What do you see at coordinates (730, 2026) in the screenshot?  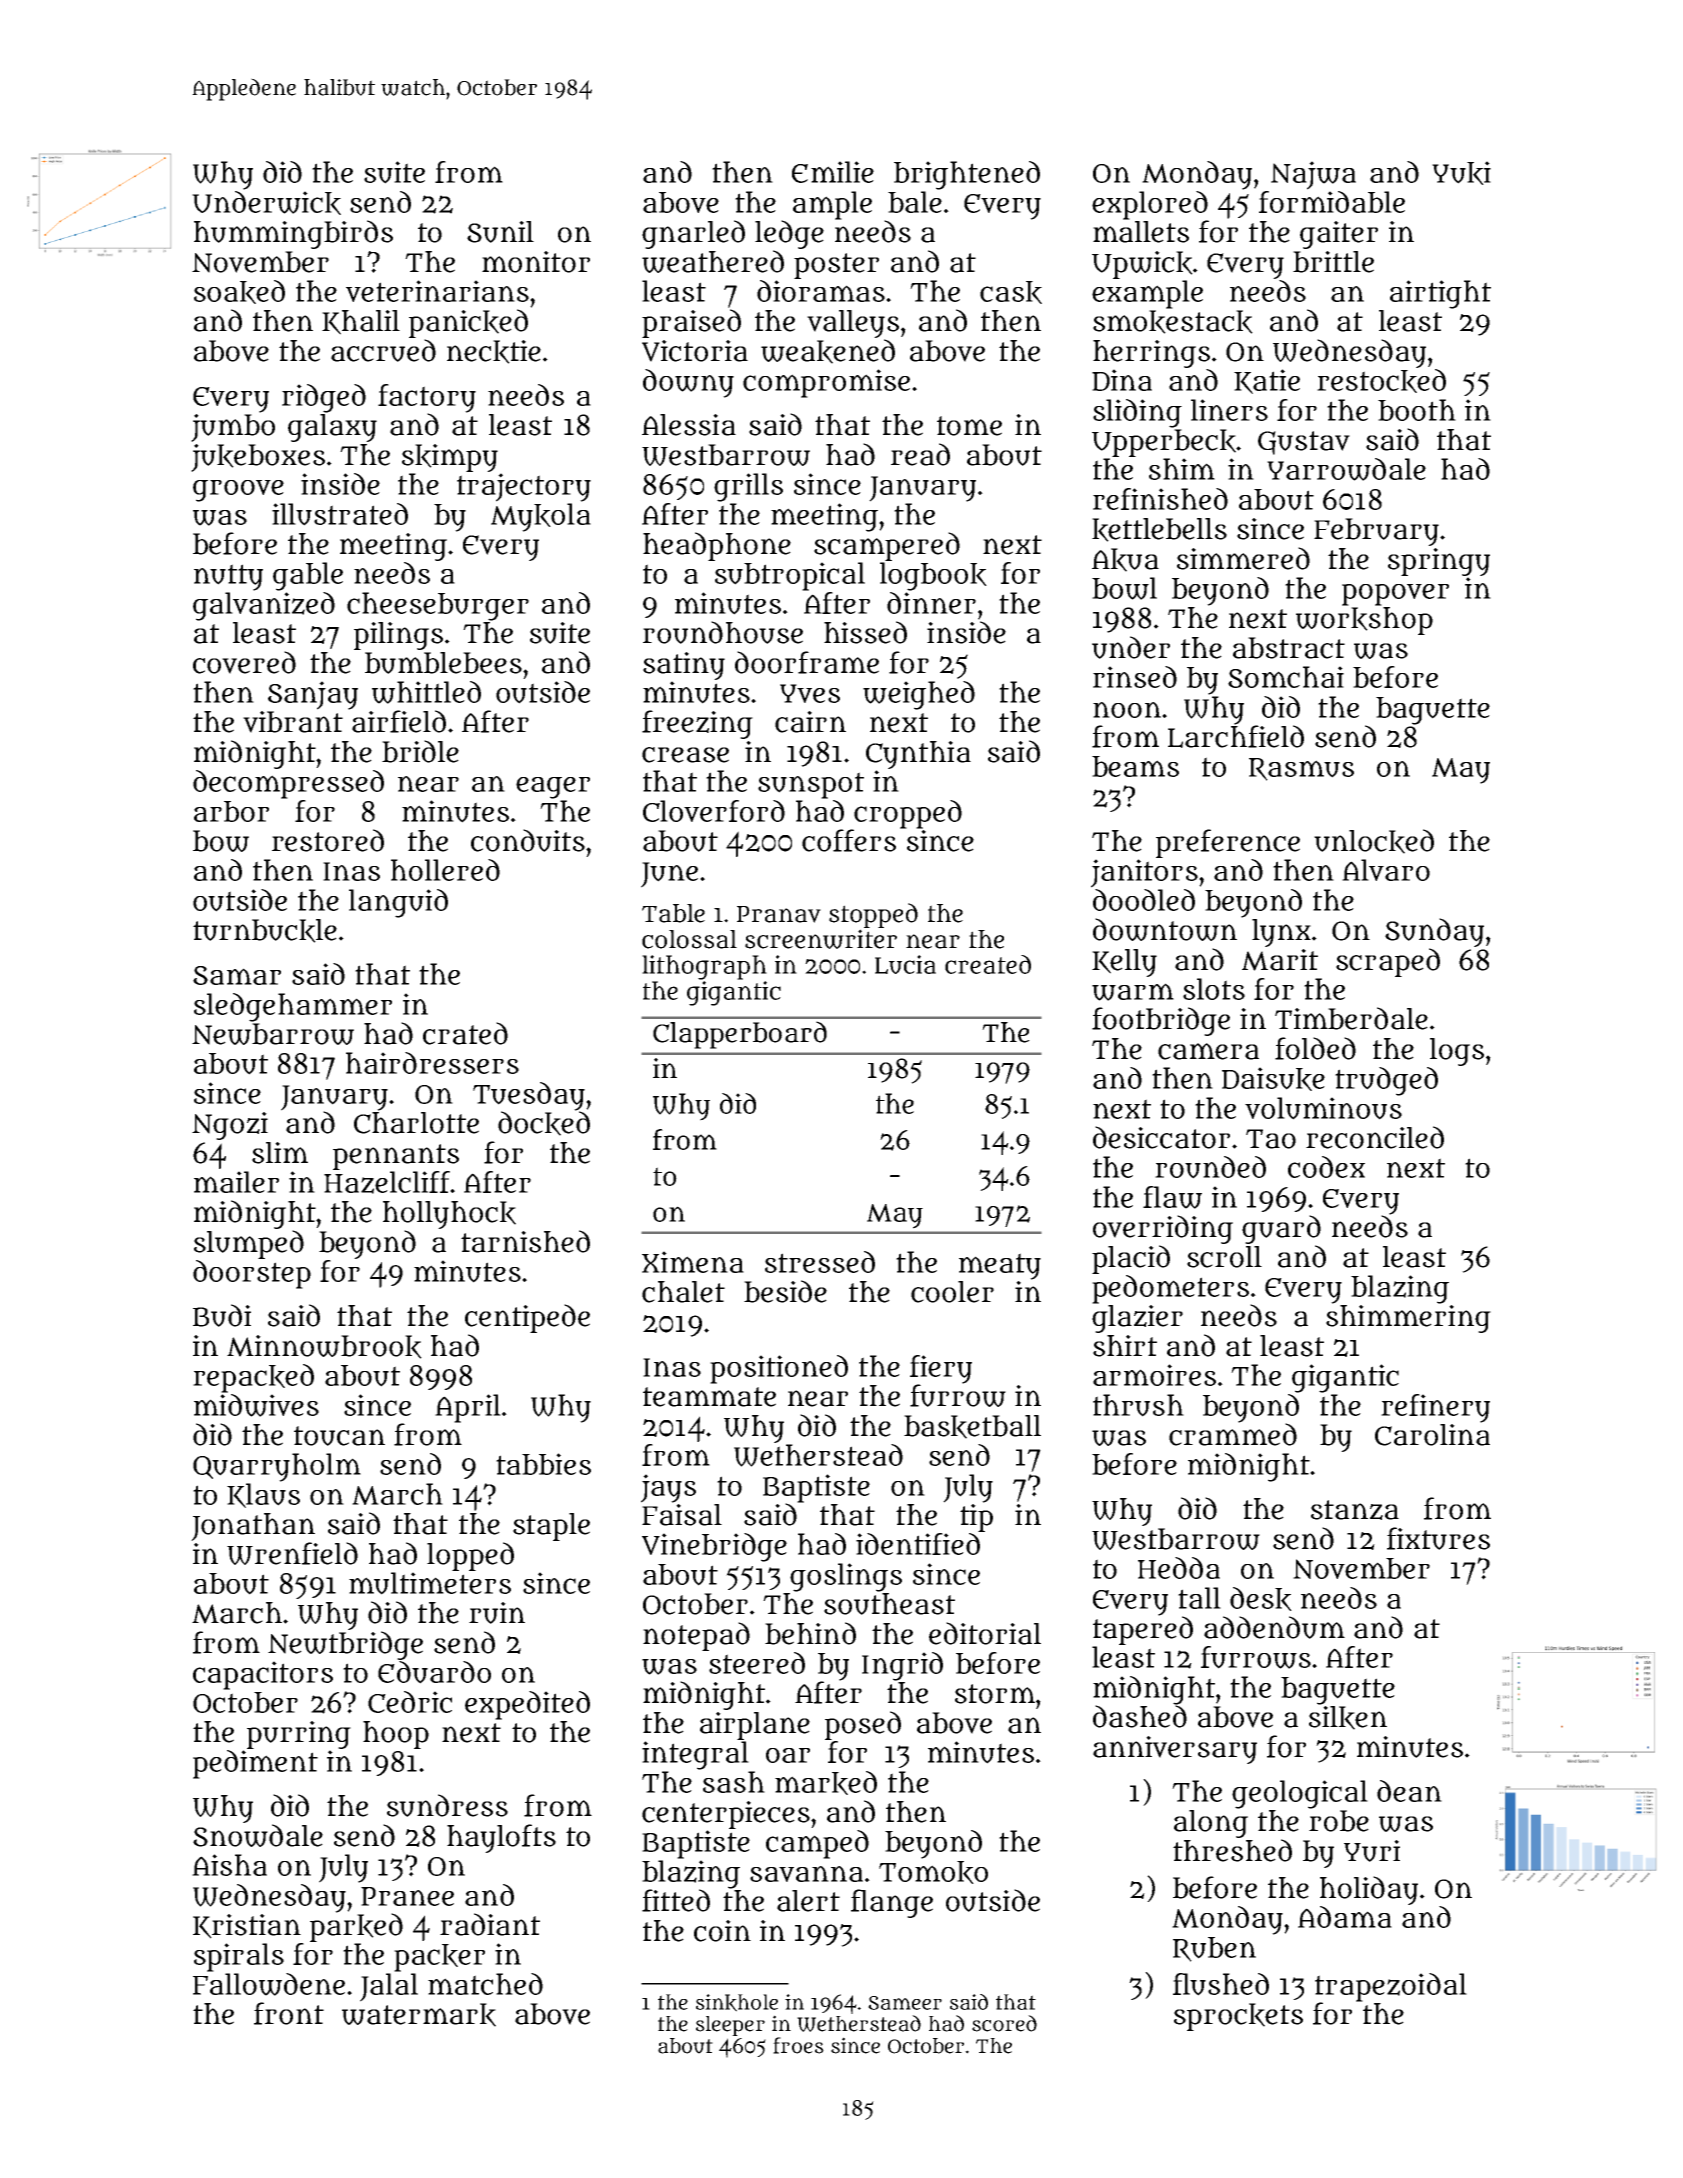 I see `sleeper` at bounding box center [730, 2026].
